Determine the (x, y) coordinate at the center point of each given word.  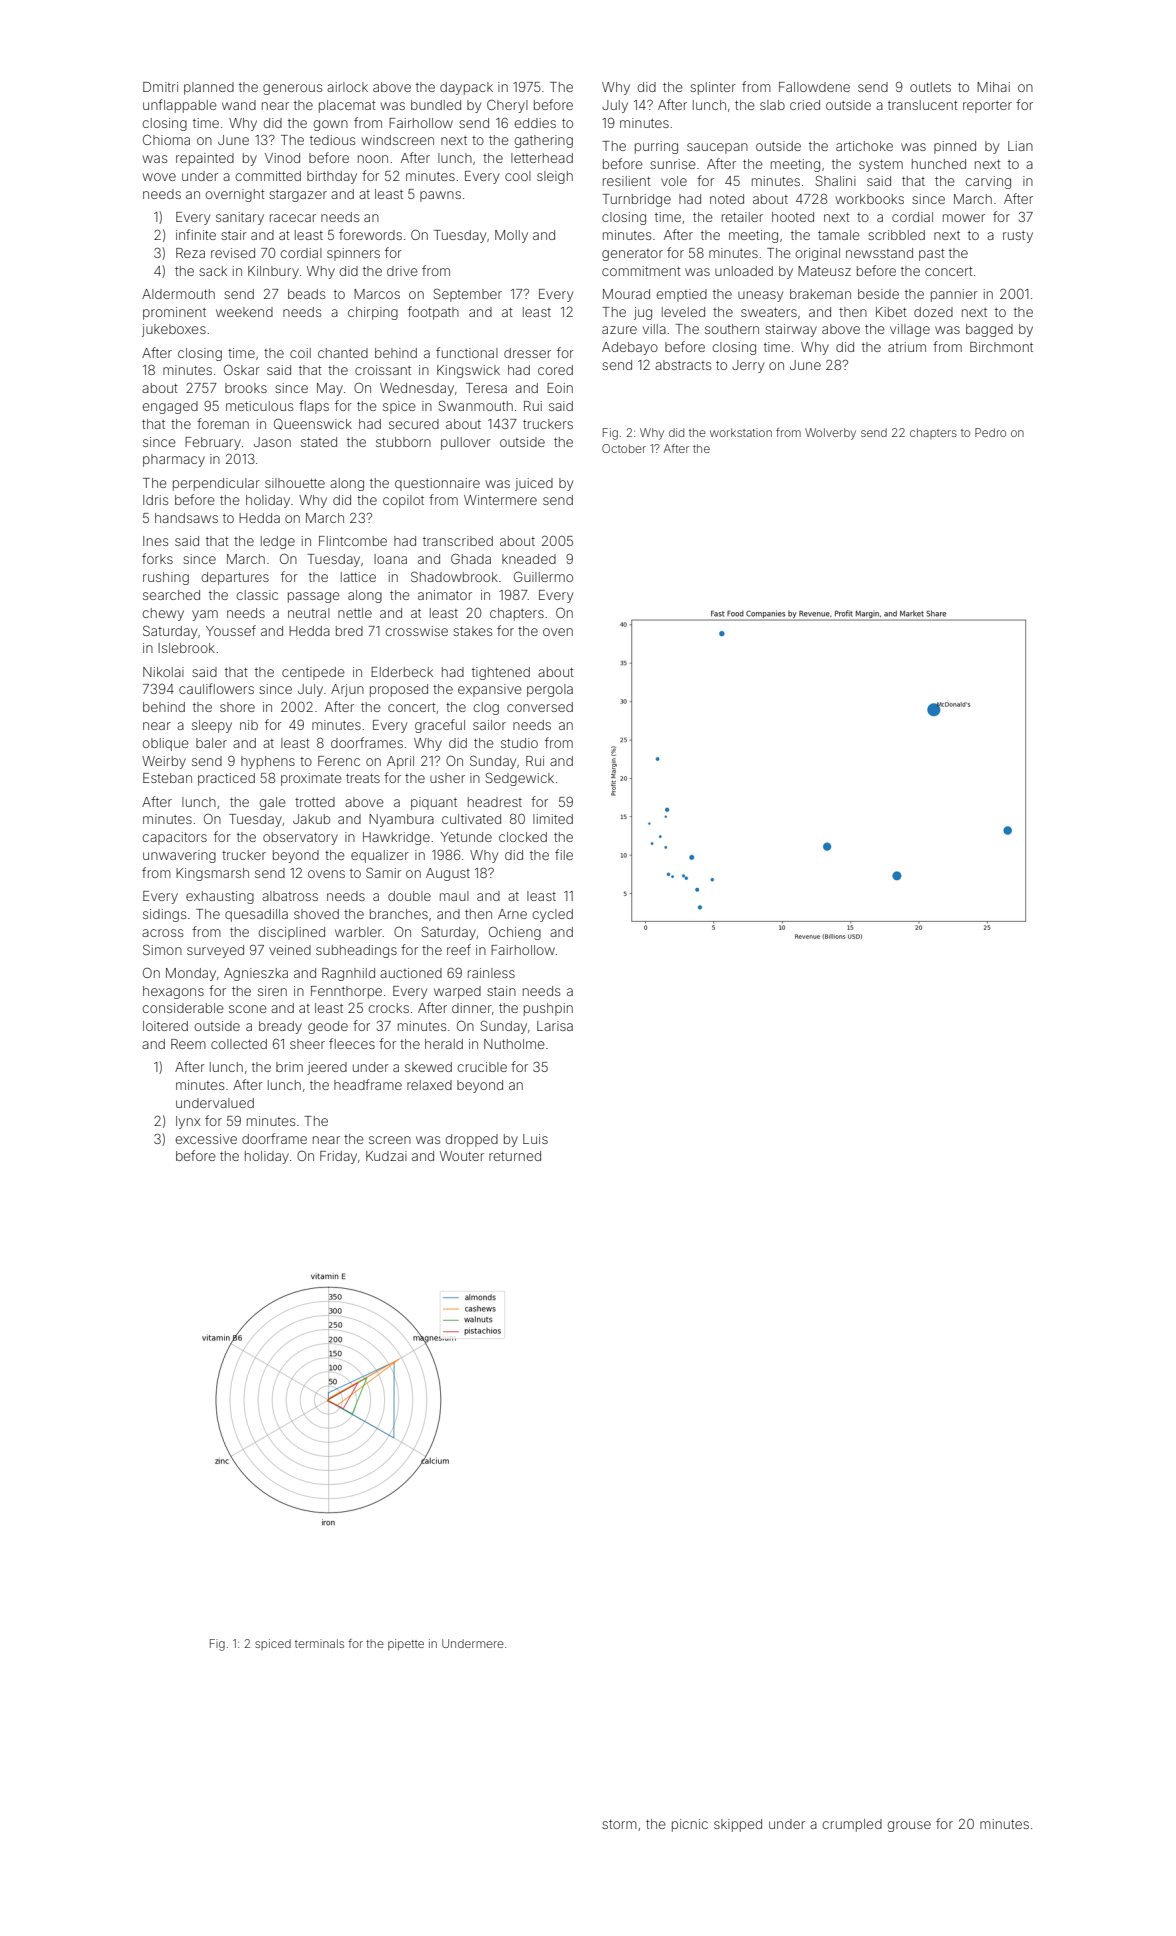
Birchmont (1001, 347)
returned (515, 1156)
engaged (170, 407)
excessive (206, 1139)
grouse (909, 1826)
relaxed (429, 1085)
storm (619, 1824)
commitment (641, 271)
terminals (319, 1643)
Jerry (748, 366)
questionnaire (437, 484)
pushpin (548, 1009)
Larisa (555, 1026)
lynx (188, 1122)
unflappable (180, 106)
